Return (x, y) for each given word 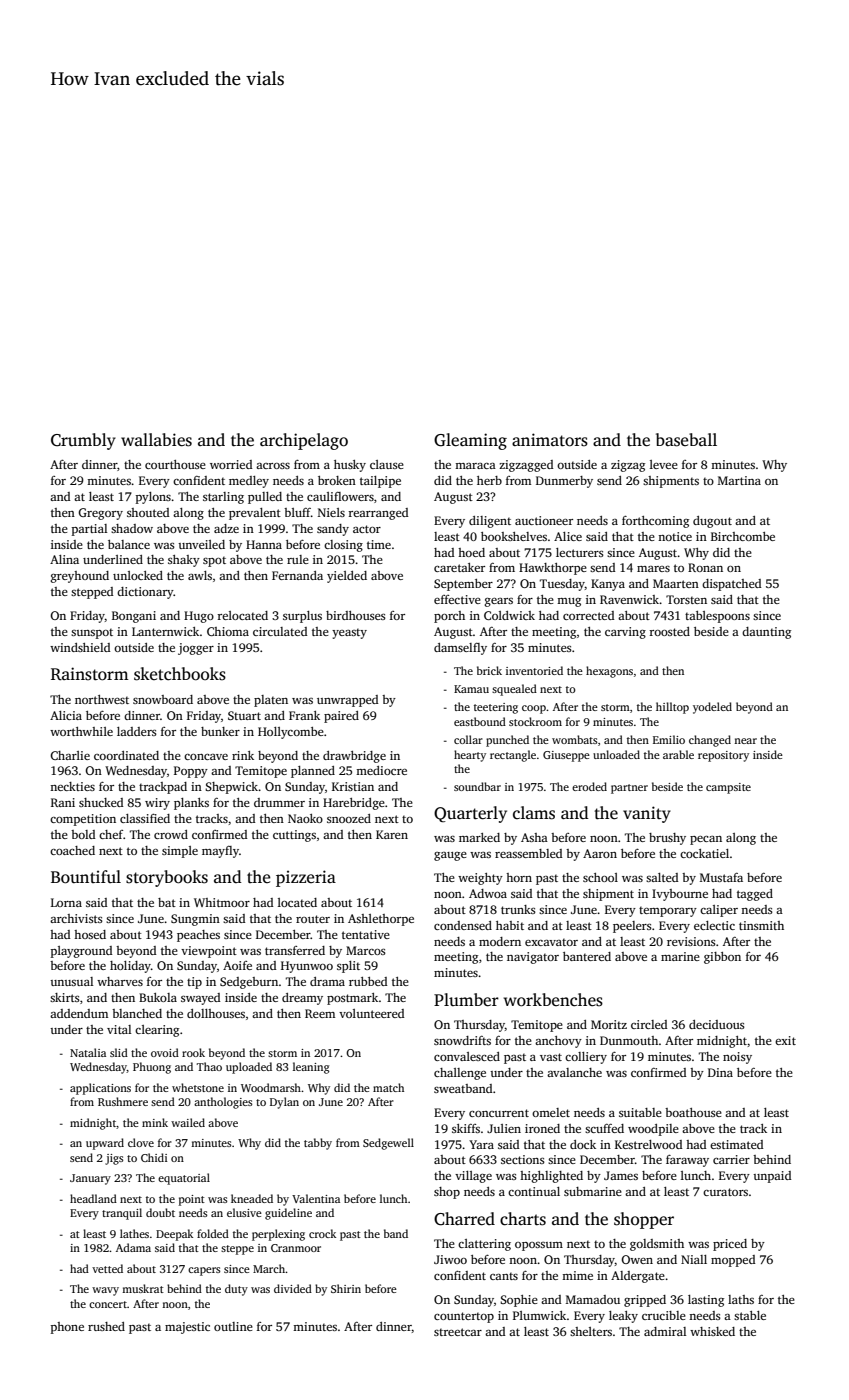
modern (500, 941)
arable (678, 754)
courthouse (175, 464)
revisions (691, 941)
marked (479, 837)
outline (233, 1326)
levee (664, 464)
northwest (102, 699)
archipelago (304, 441)
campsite (728, 788)
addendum (79, 1013)
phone (67, 1328)
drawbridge (354, 757)
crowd (171, 834)
